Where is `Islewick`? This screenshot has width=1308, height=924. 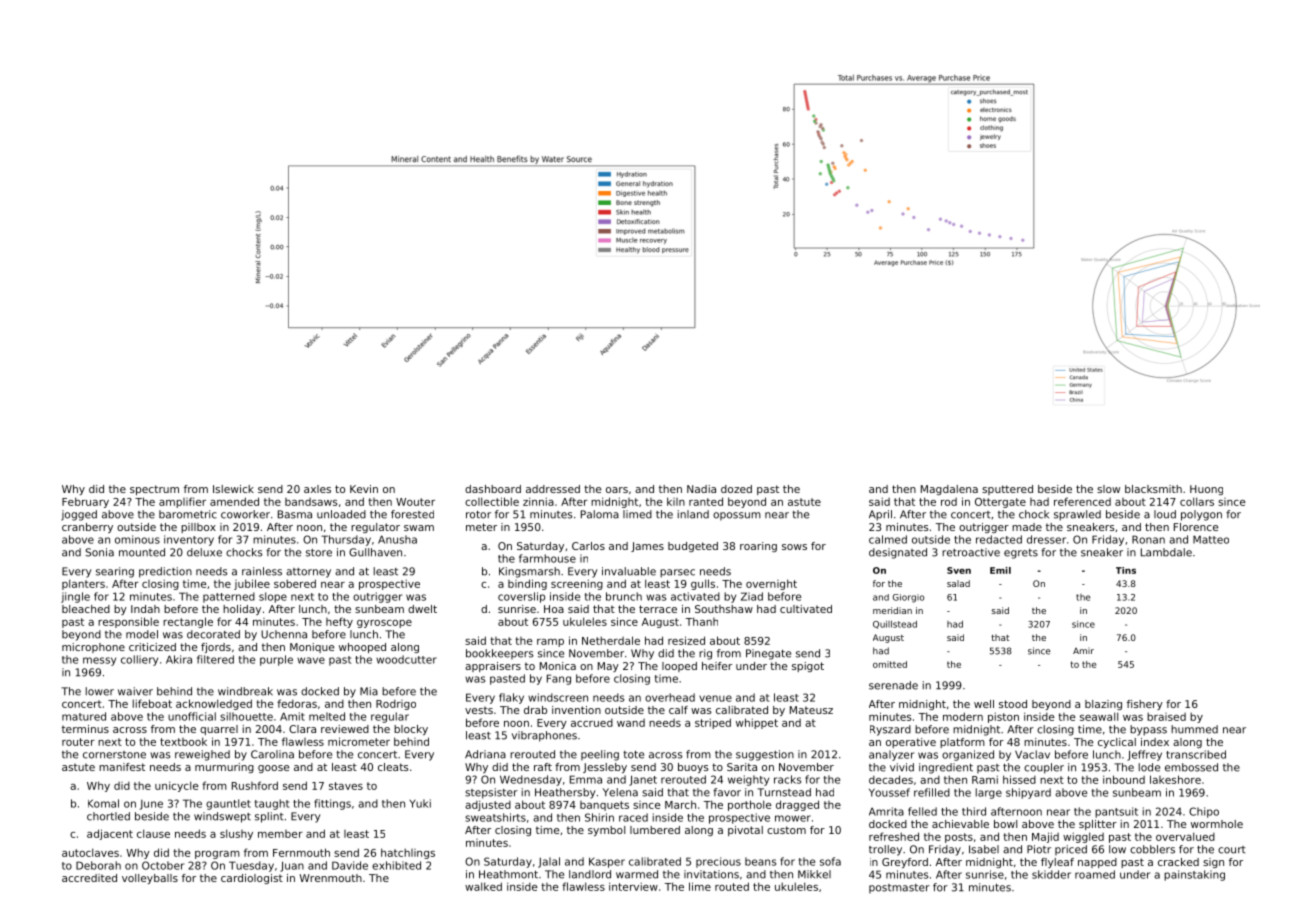
Islewick is located at coordinates (233, 489).
